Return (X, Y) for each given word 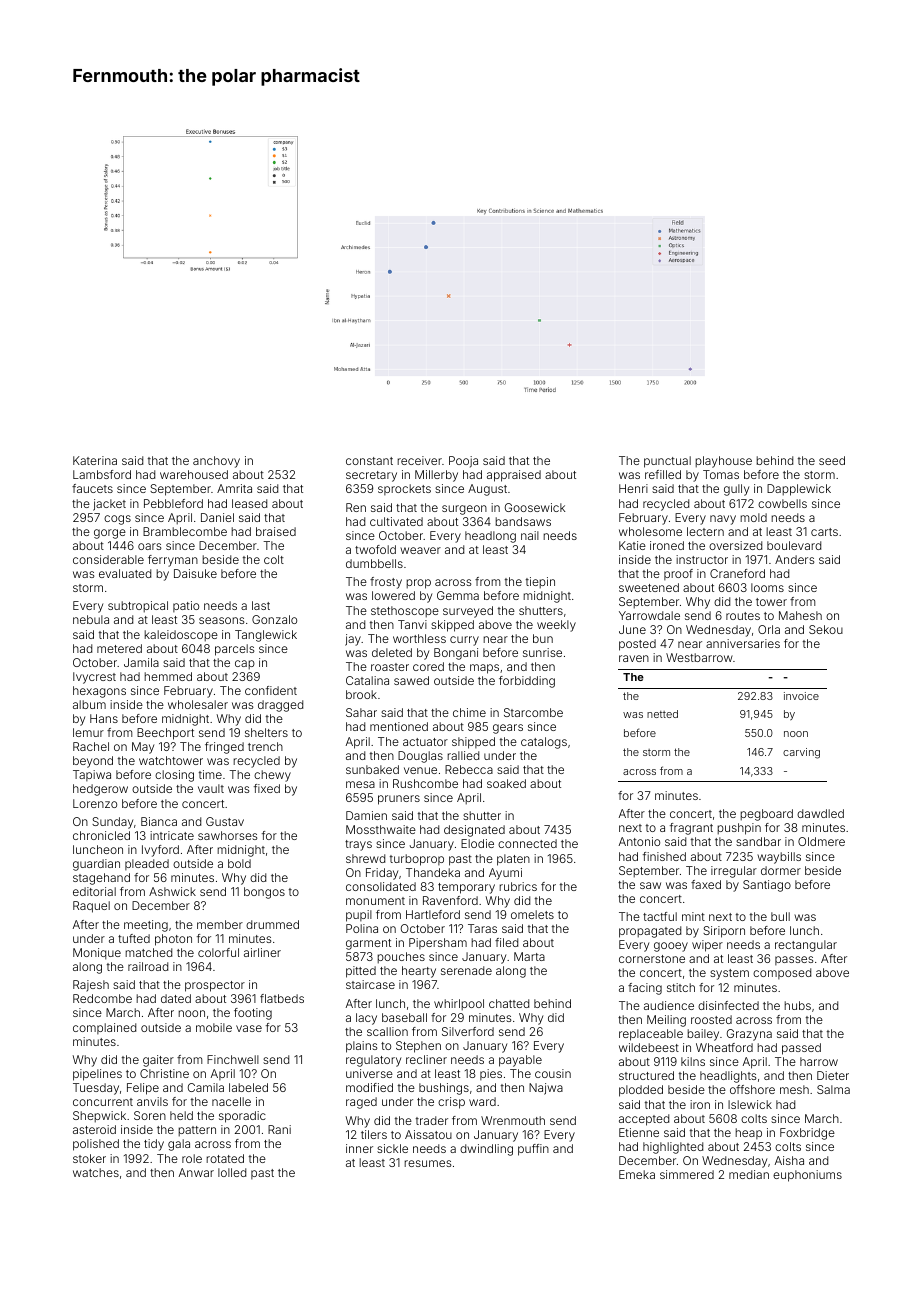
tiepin (540, 583)
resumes (427, 1163)
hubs (797, 1005)
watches (96, 1172)
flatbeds (282, 998)
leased (249, 503)
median (749, 1174)
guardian (96, 865)
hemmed (168, 676)
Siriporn (724, 932)
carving (801, 753)
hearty (419, 972)
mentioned (399, 726)
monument (375, 901)
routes (743, 616)
